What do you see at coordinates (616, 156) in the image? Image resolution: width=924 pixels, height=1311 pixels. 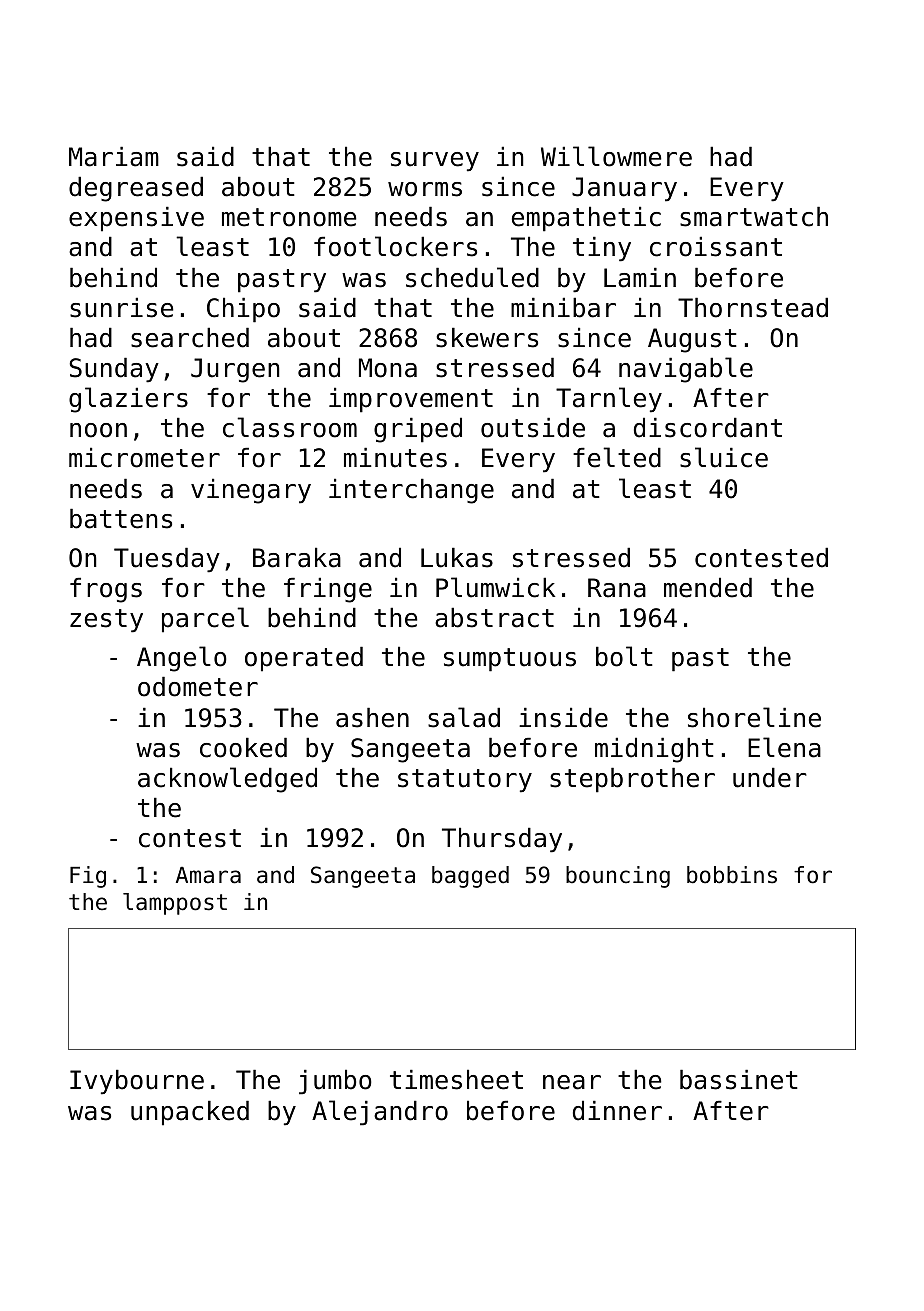 I see `Willowmere` at bounding box center [616, 156].
